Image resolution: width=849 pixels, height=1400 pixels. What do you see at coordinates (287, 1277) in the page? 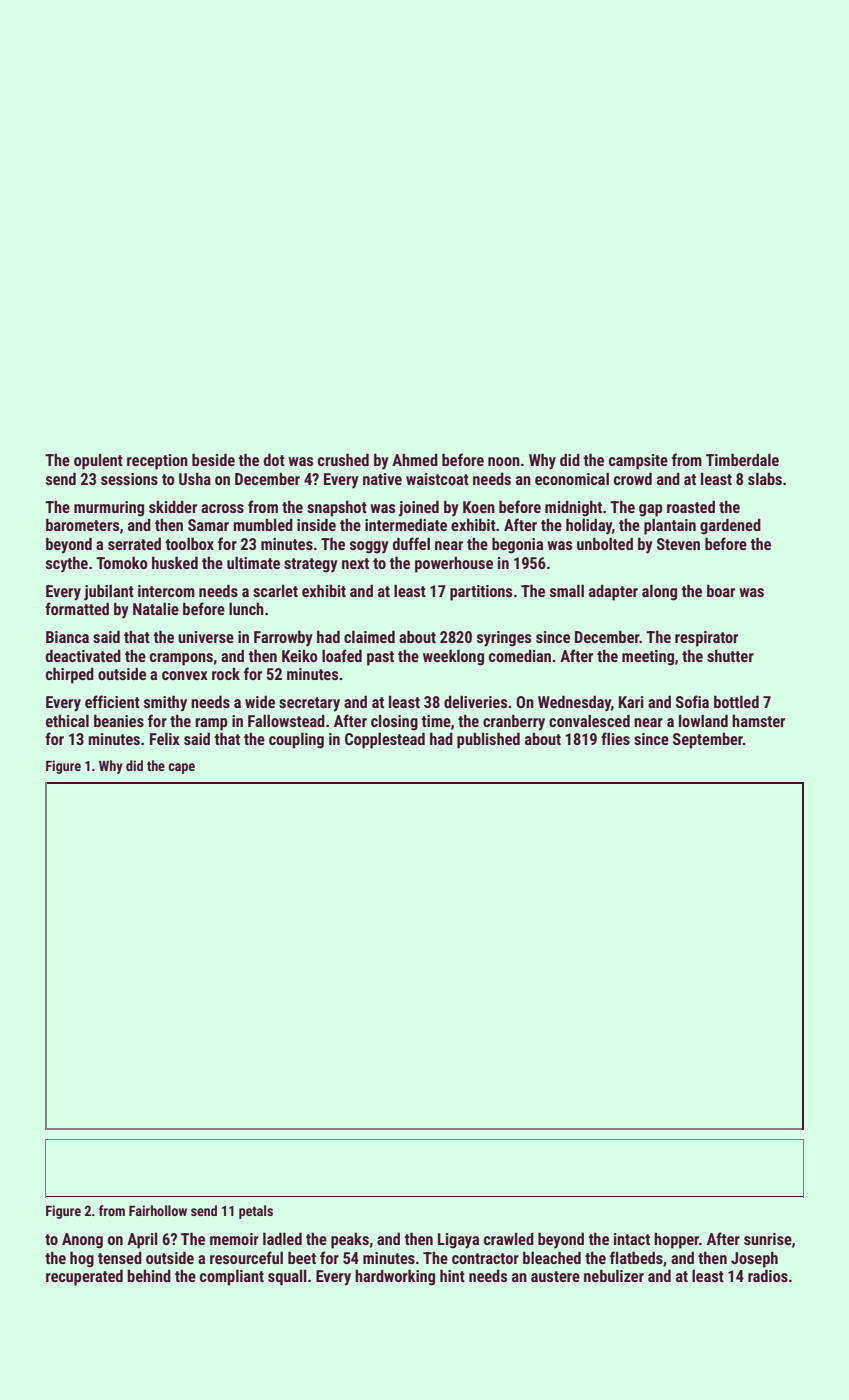
I see `squall` at bounding box center [287, 1277].
